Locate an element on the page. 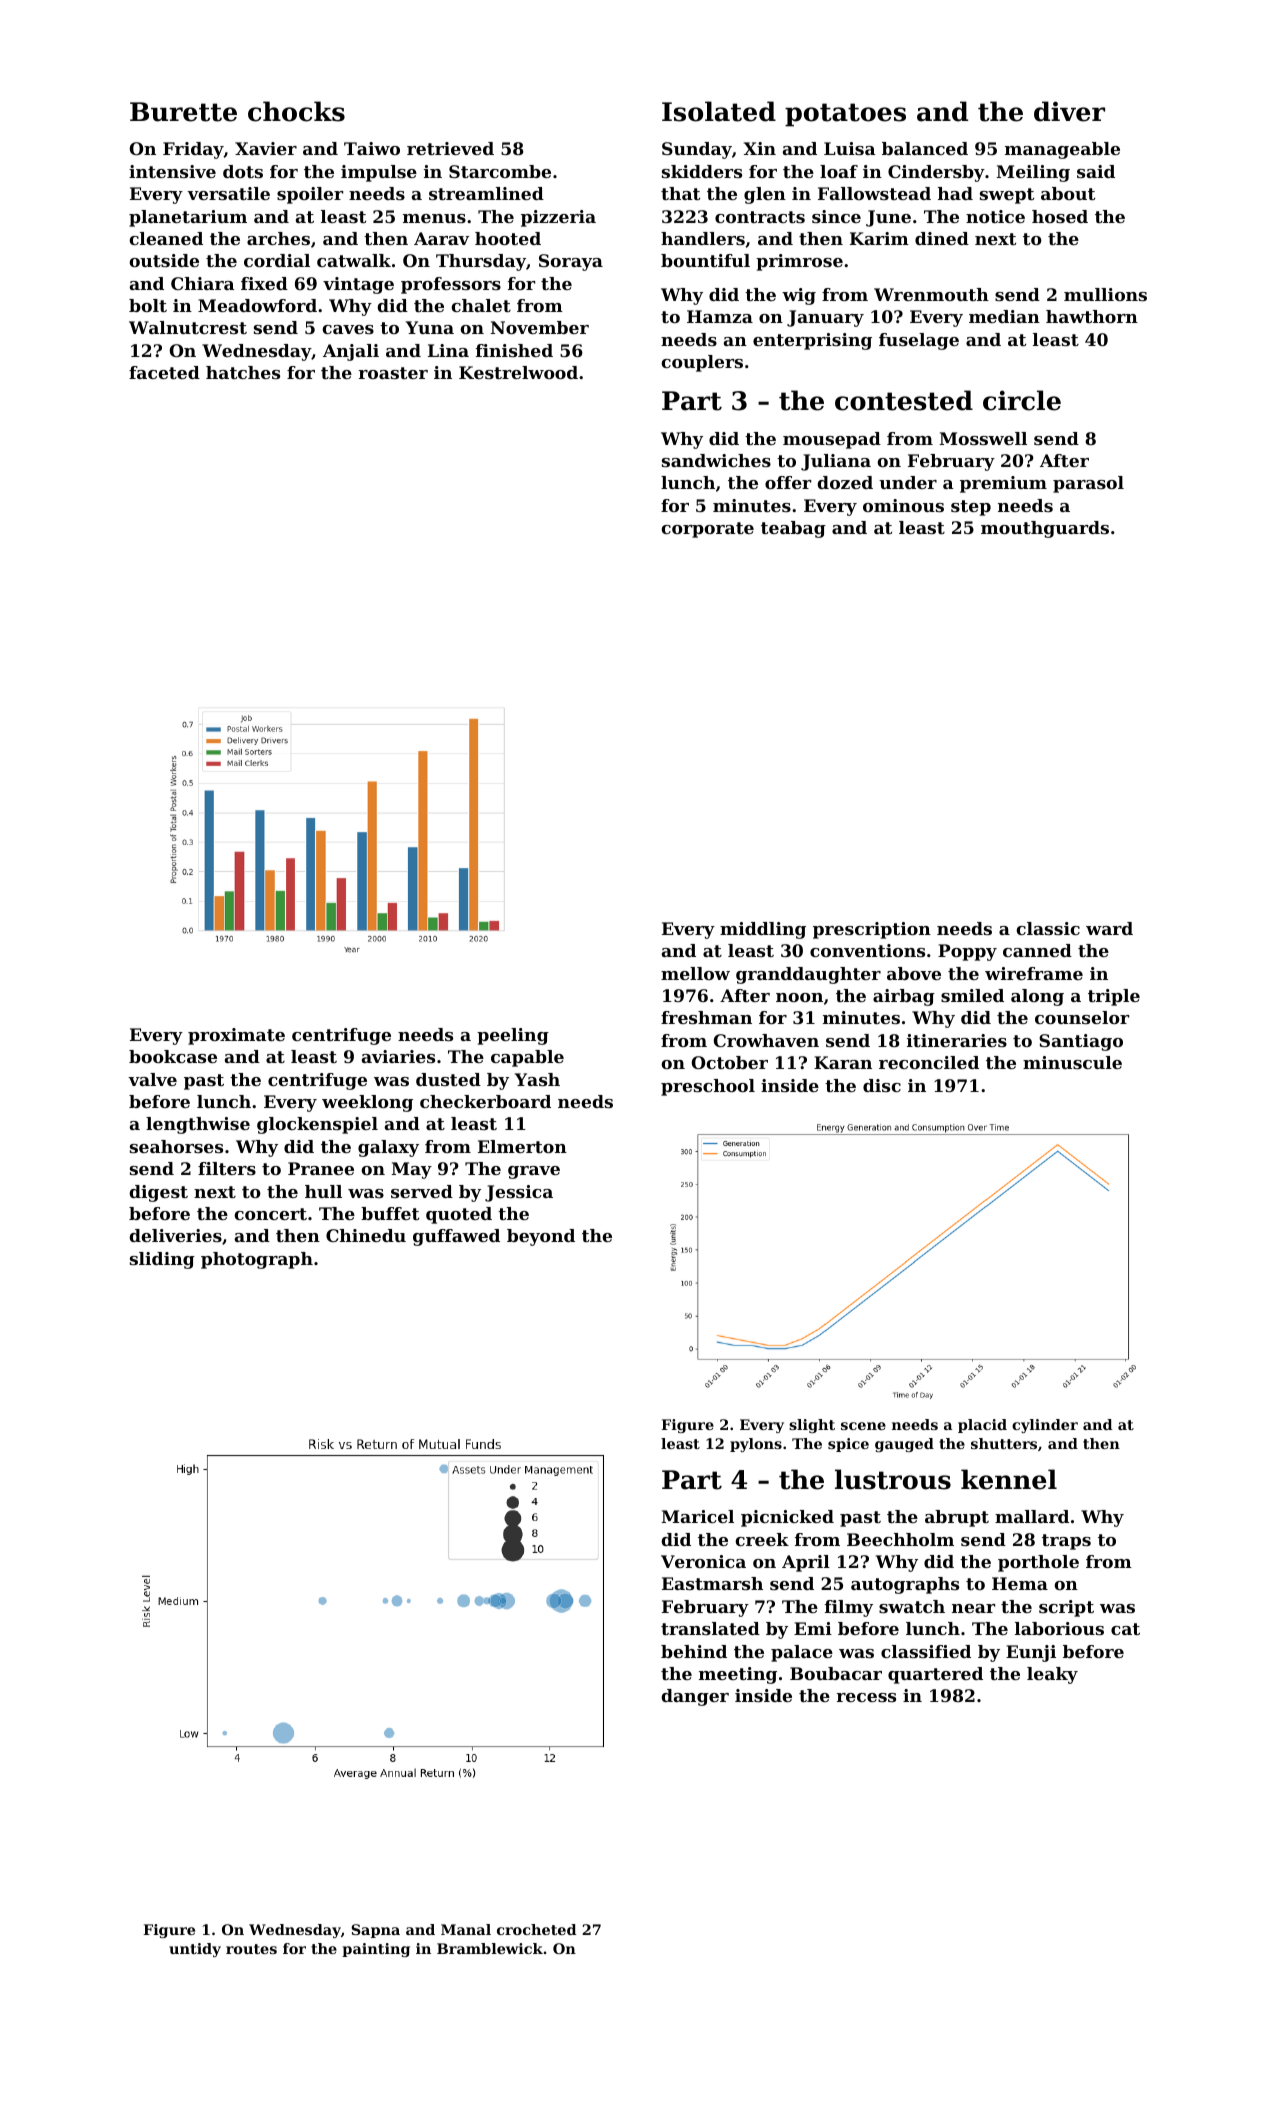 This page has height=2103, width=1277. diver is located at coordinates (1069, 111).
